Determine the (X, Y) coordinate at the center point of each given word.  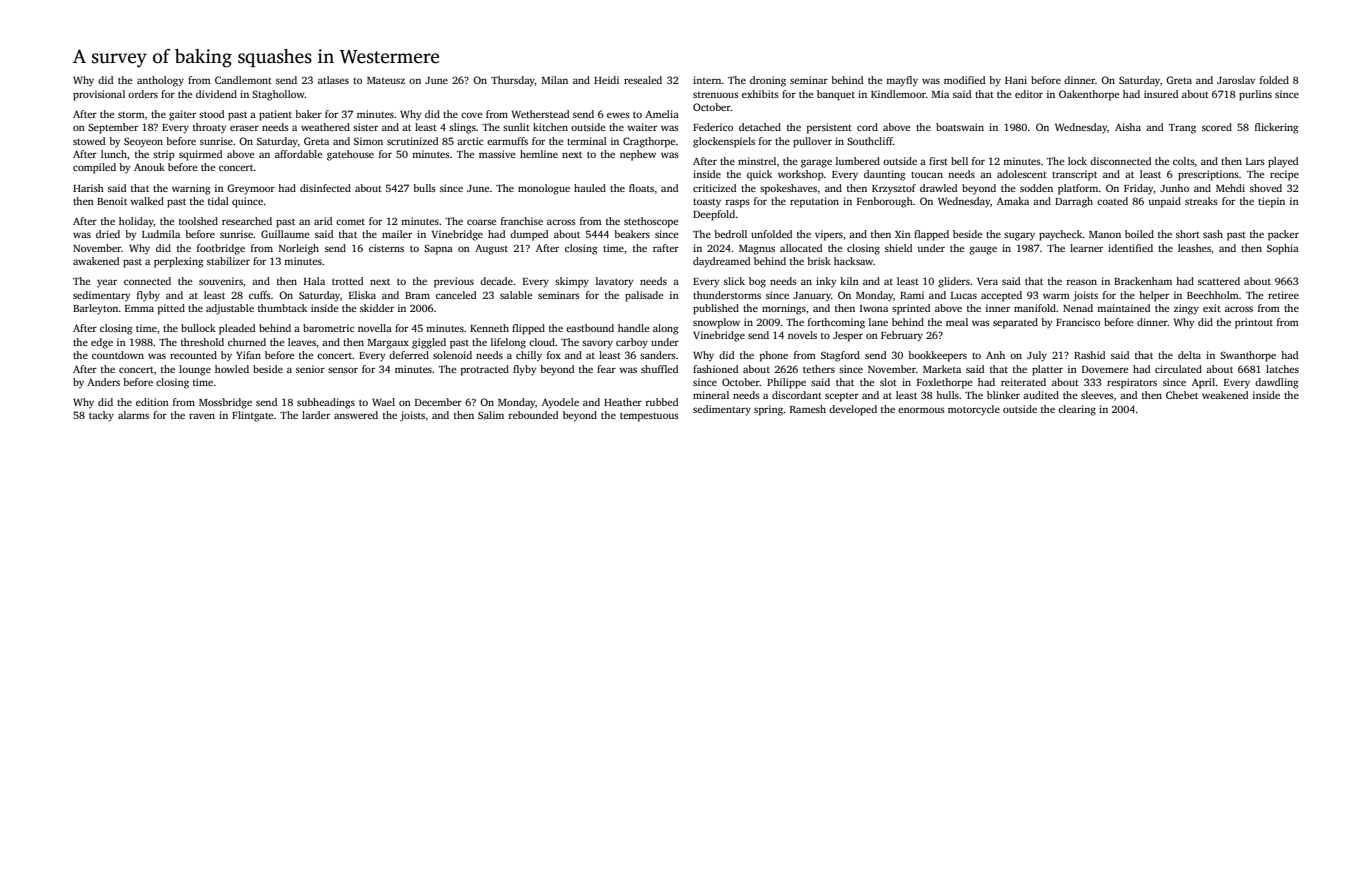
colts (1184, 161)
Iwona (874, 308)
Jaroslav (1236, 80)
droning (768, 81)
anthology (160, 81)
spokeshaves (788, 189)
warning (191, 189)
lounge (195, 370)
